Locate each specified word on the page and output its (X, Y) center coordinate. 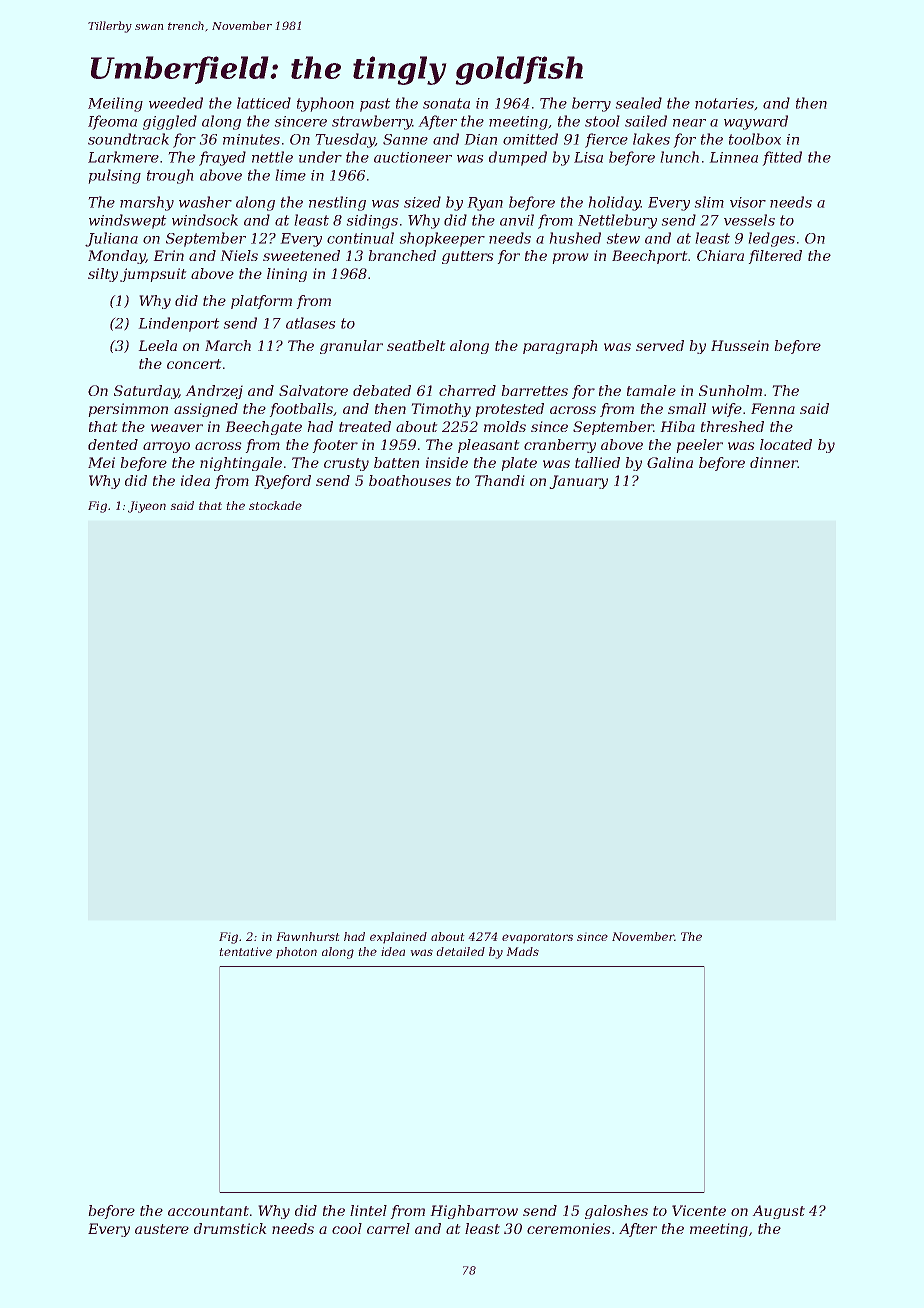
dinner (774, 462)
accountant (208, 1211)
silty (103, 275)
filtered (775, 257)
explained (398, 937)
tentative (246, 951)
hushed (575, 238)
